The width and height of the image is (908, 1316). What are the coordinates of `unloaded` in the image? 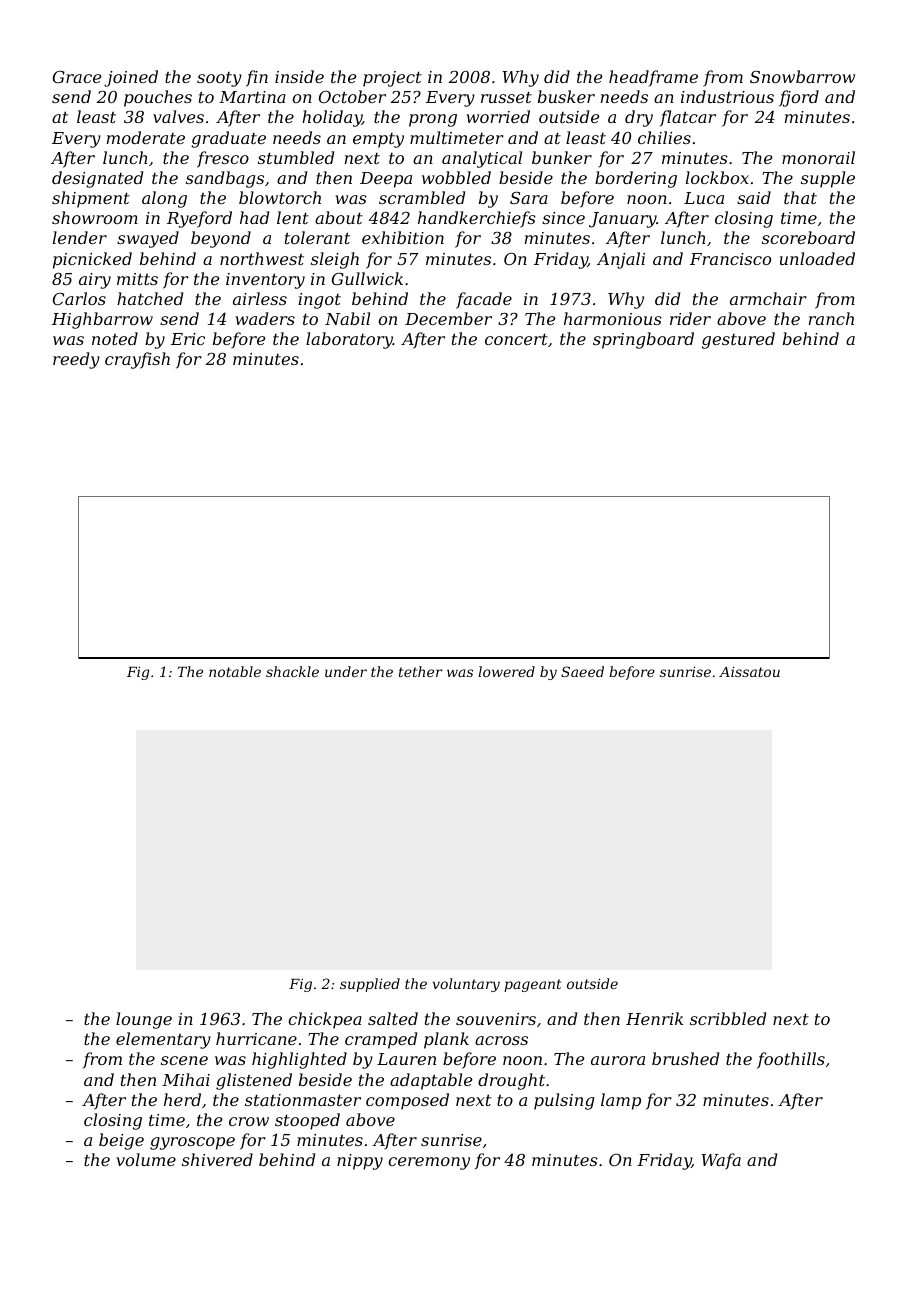 It's located at (817, 258).
